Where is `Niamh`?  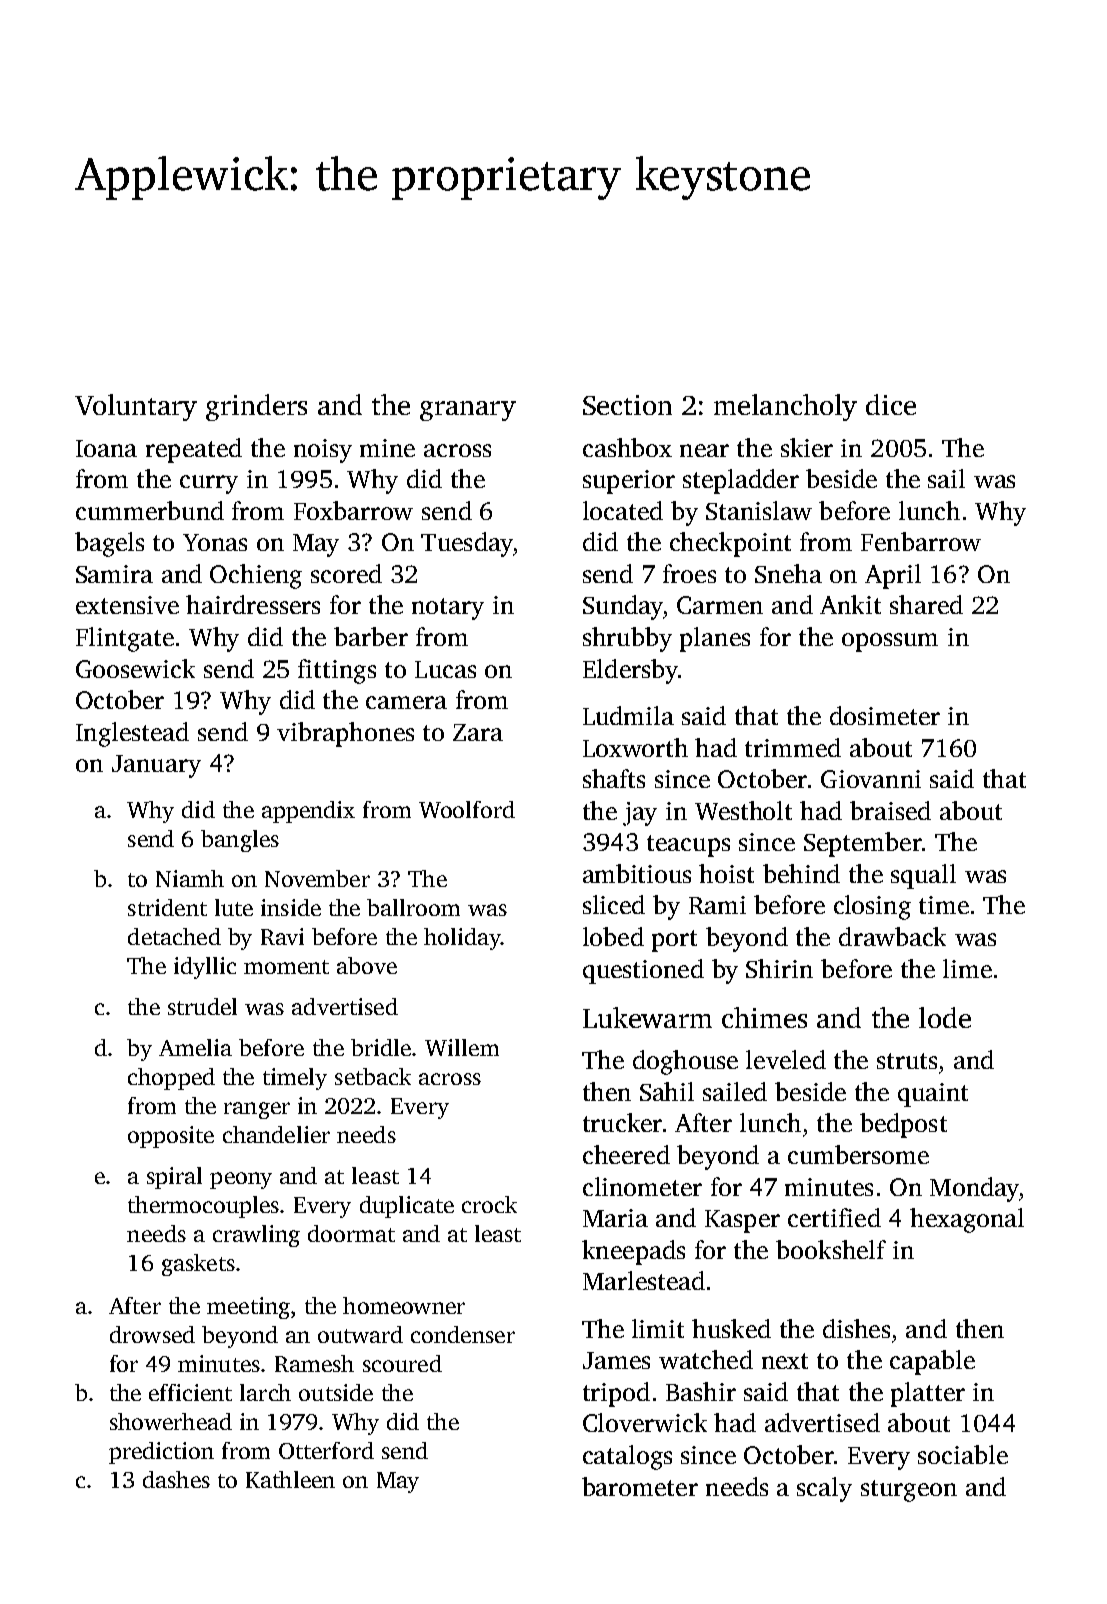 Niamh is located at coordinates (190, 878).
